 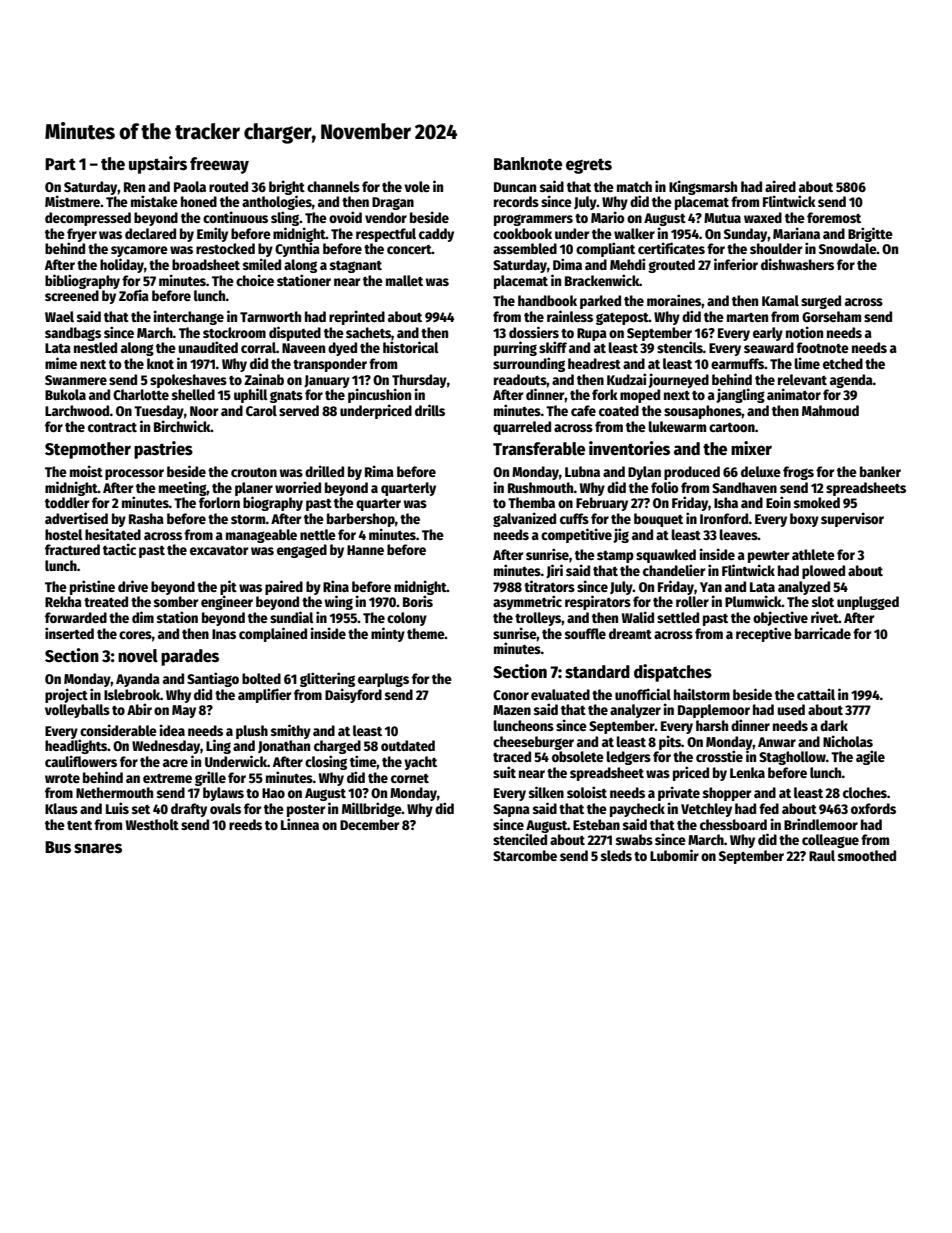 What do you see at coordinates (411, 347) in the screenshot?
I see `historical` at bounding box center [411, 347].
